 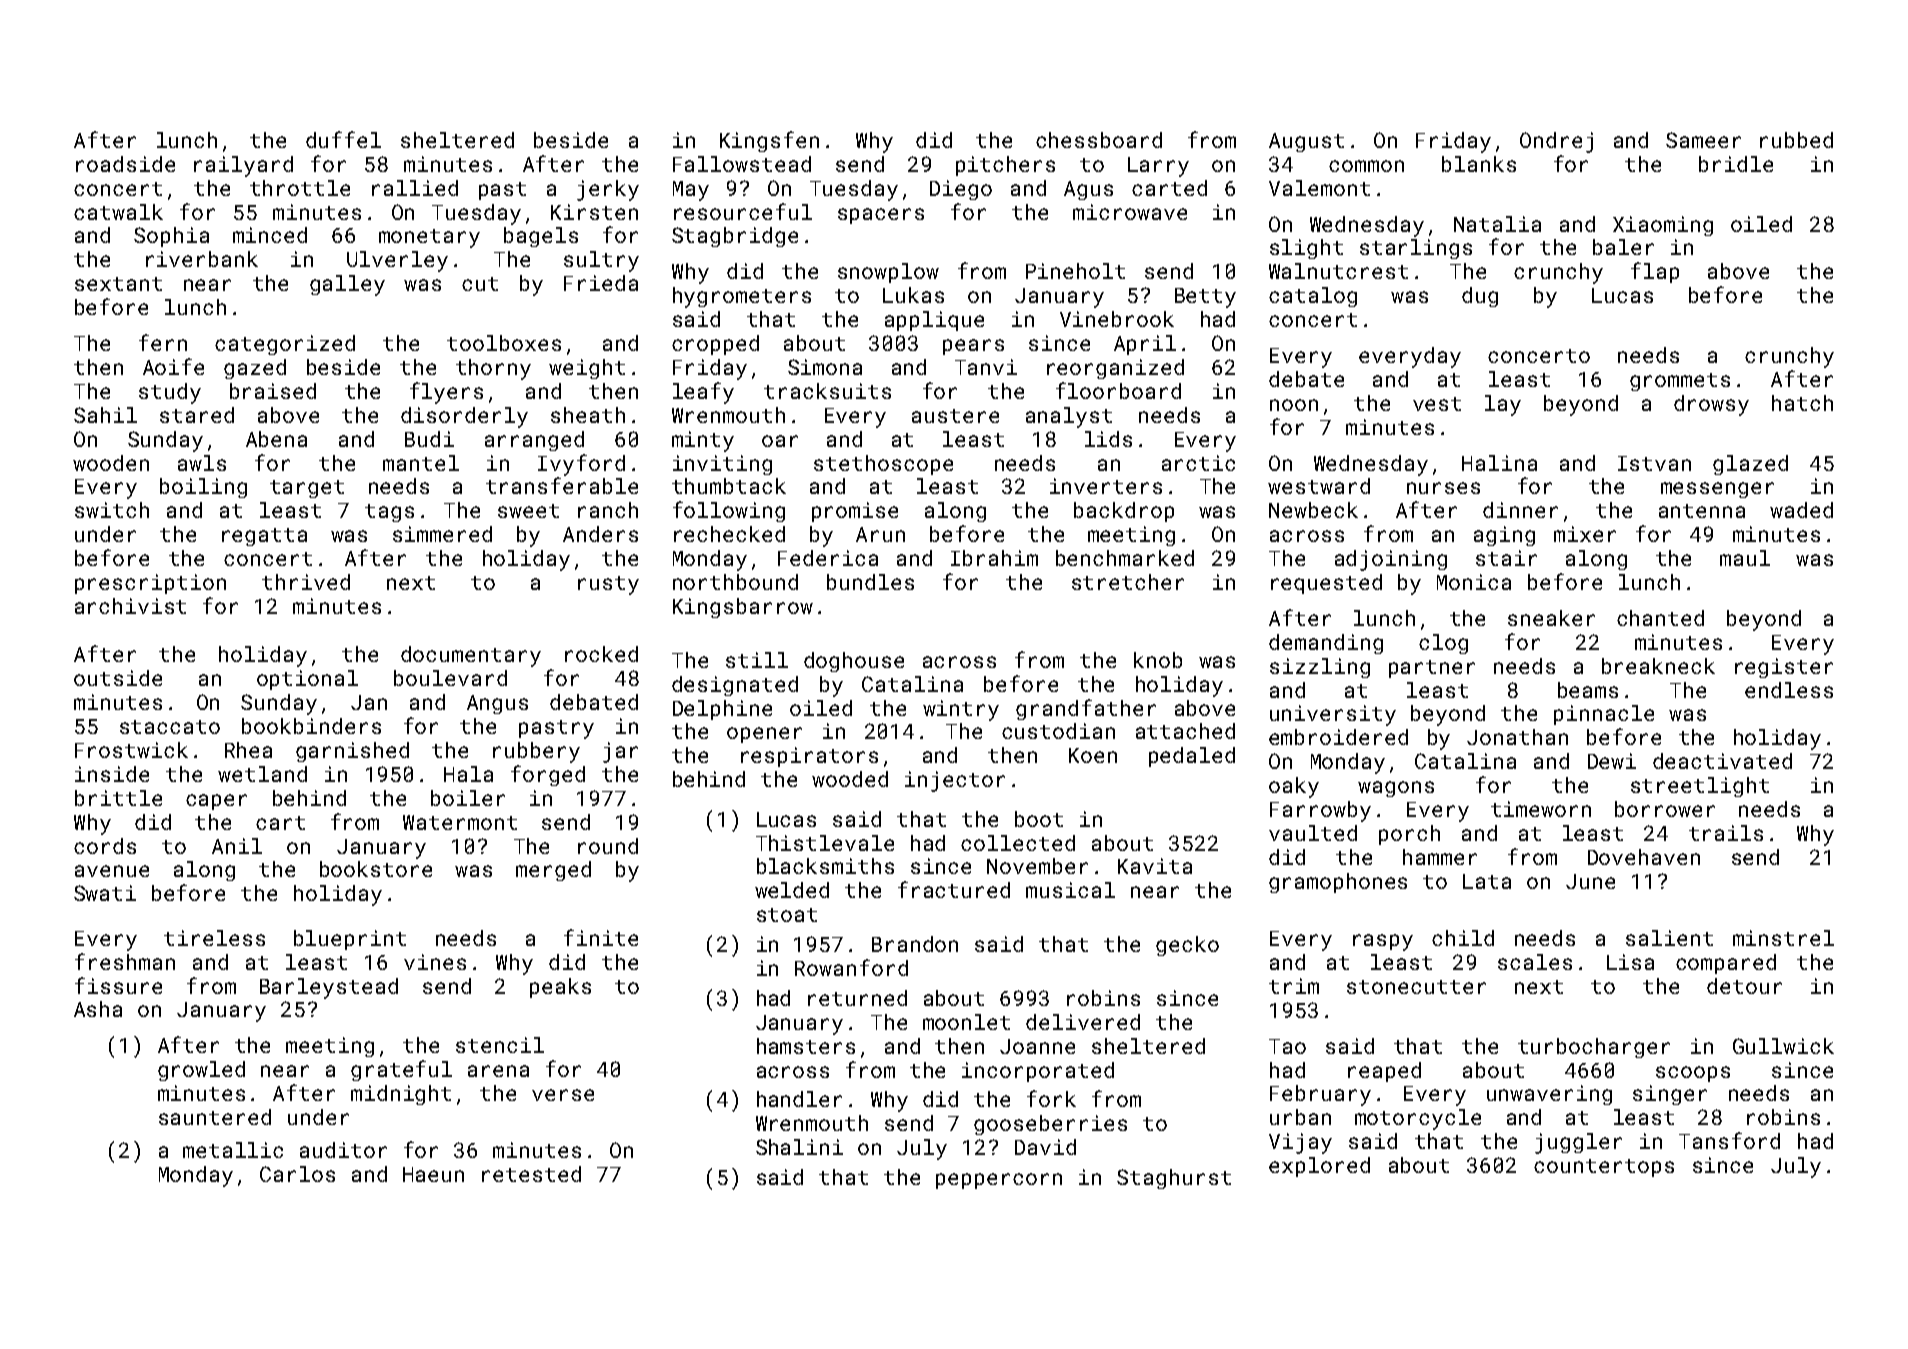 I want to click on wooded, so click(x=850, y=779).
